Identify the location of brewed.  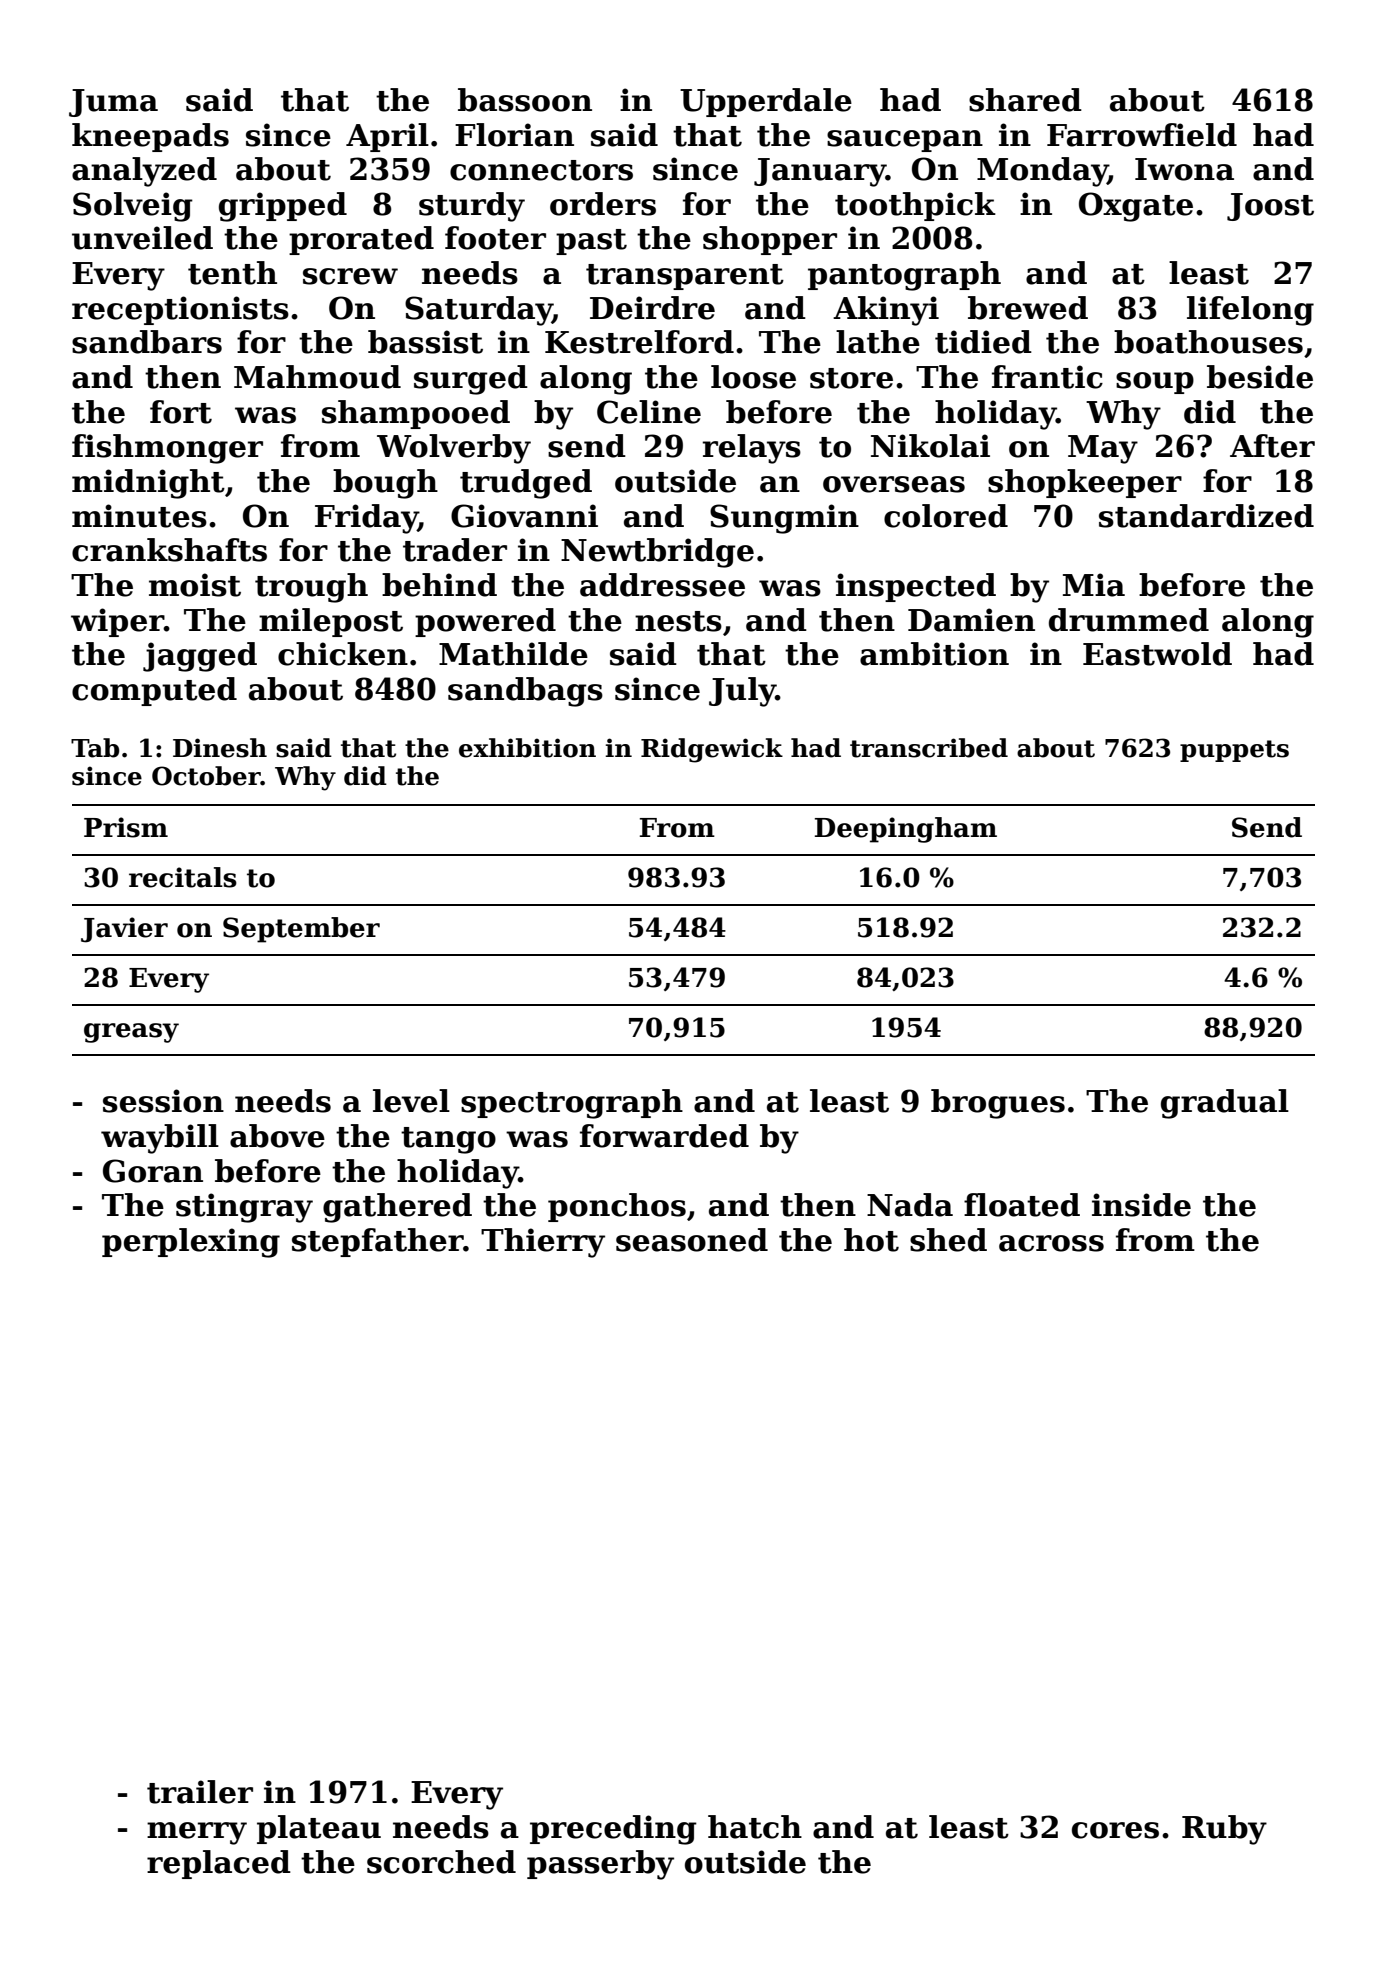
(1028, 308).
